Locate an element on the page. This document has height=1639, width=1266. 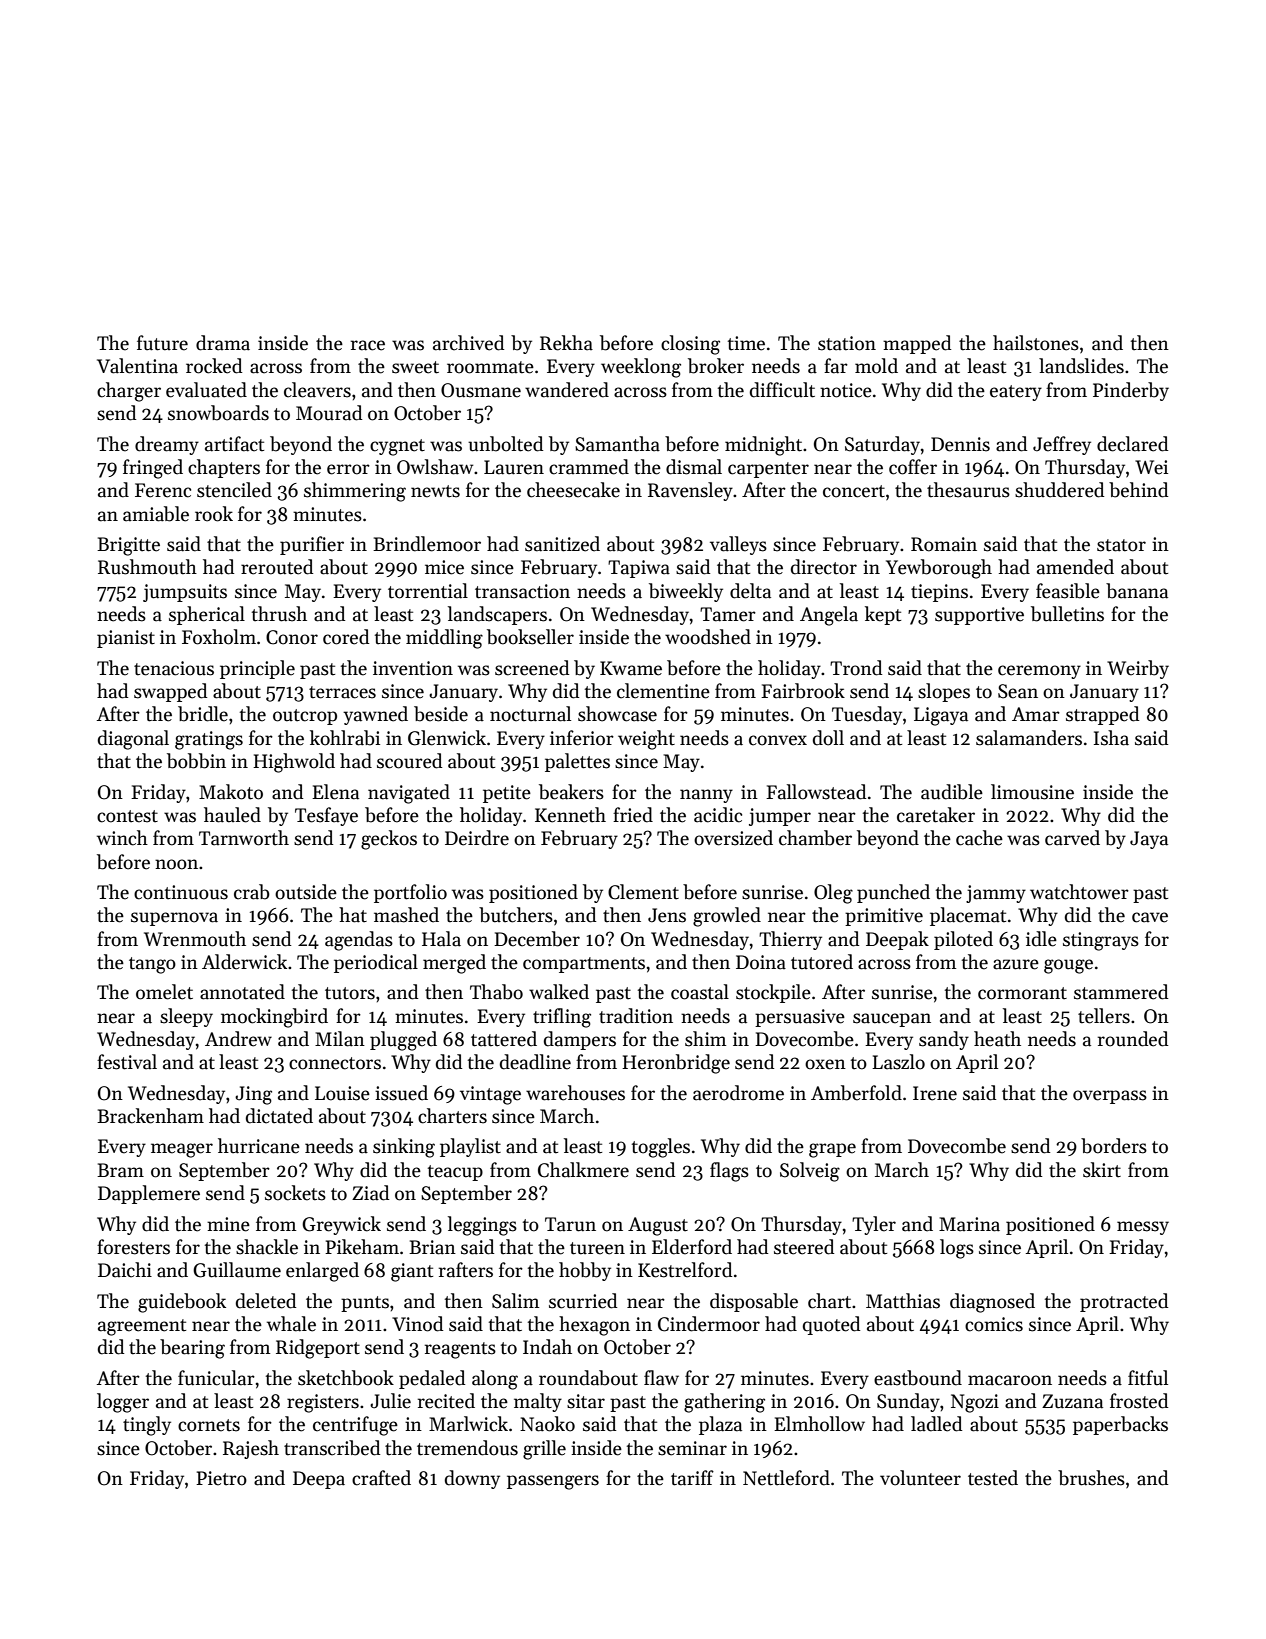
tested is located at coordinates (993, 1478).
